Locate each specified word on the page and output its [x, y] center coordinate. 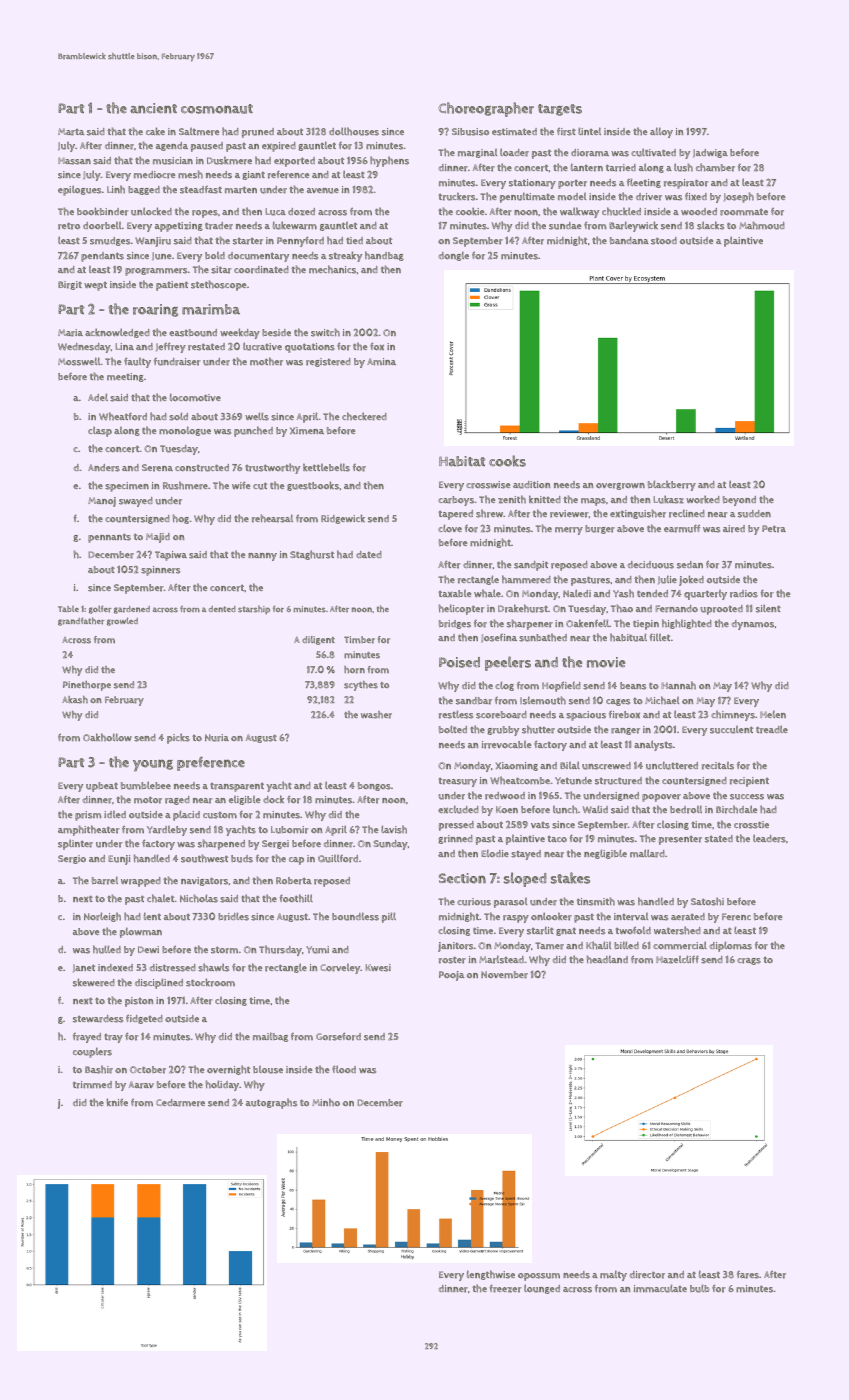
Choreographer [486, 109]
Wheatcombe [520, 780]
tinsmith [596, 901]
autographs [271, 1103]
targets [560, 110]
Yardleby [167, 831]
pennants [109, 538]
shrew [489, 513]
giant [253, 175]
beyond [739, 501]
